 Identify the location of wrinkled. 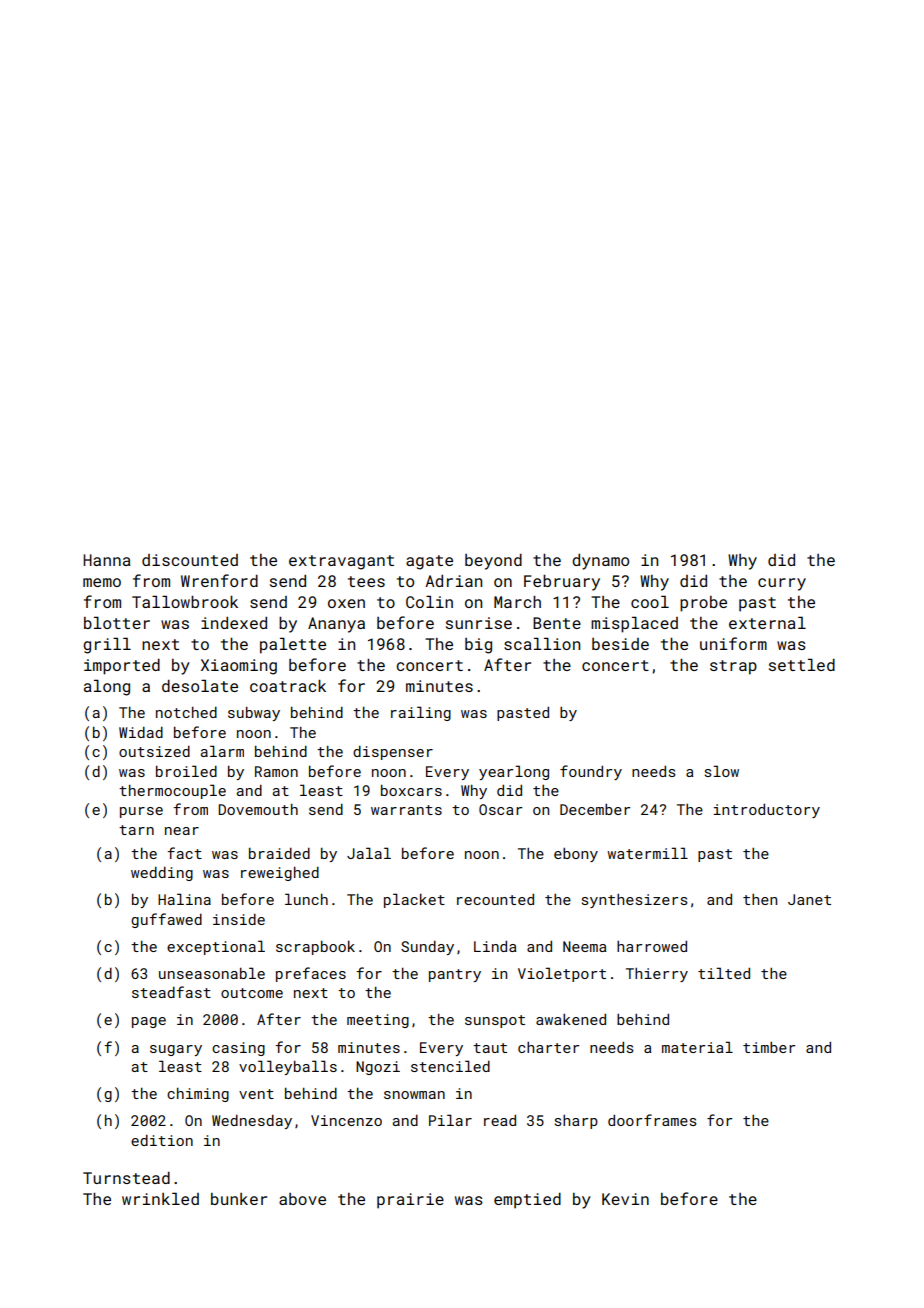
(160, 1198).
